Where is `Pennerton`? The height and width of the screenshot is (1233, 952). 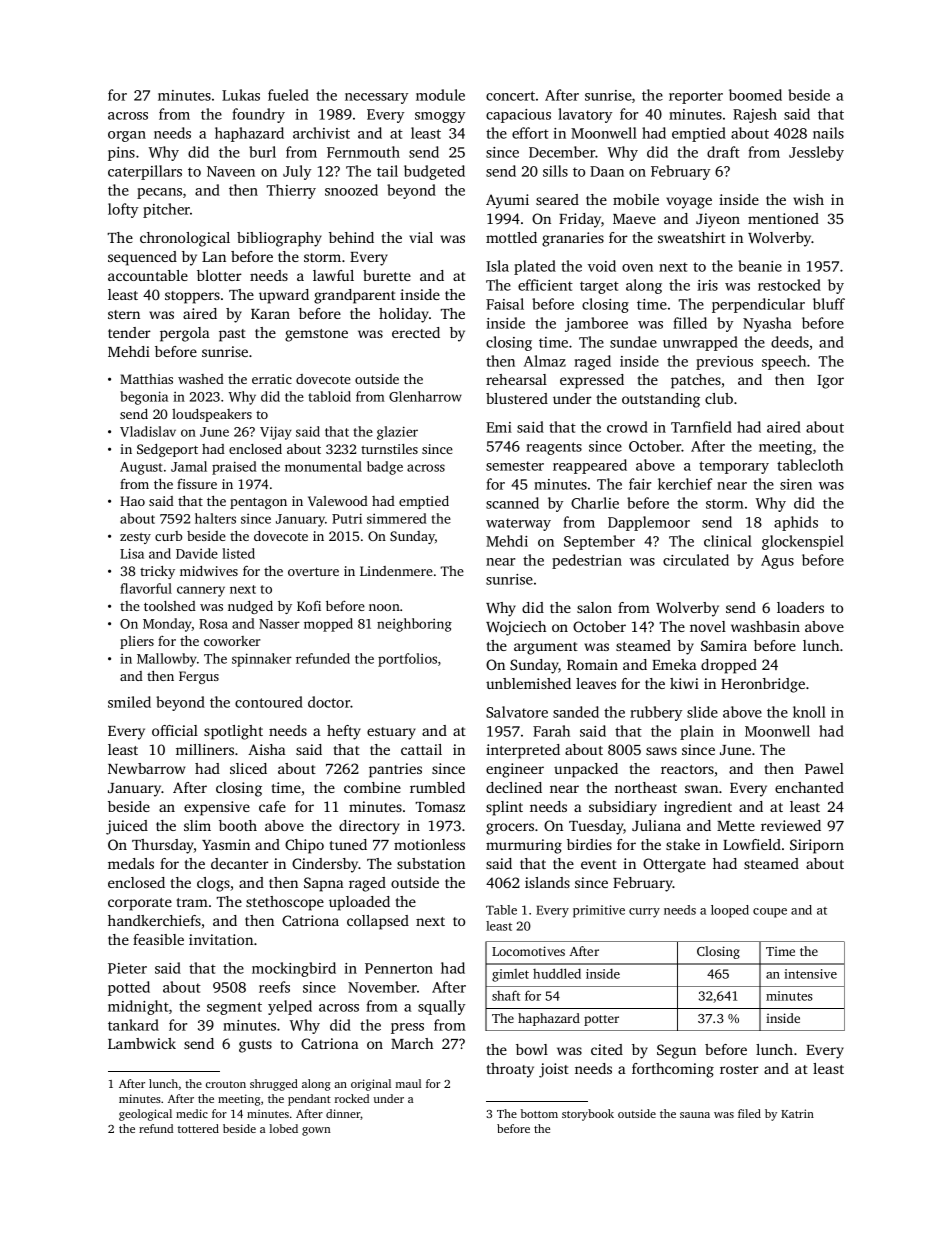 Pennerton is located at coordinates (399, 968).
